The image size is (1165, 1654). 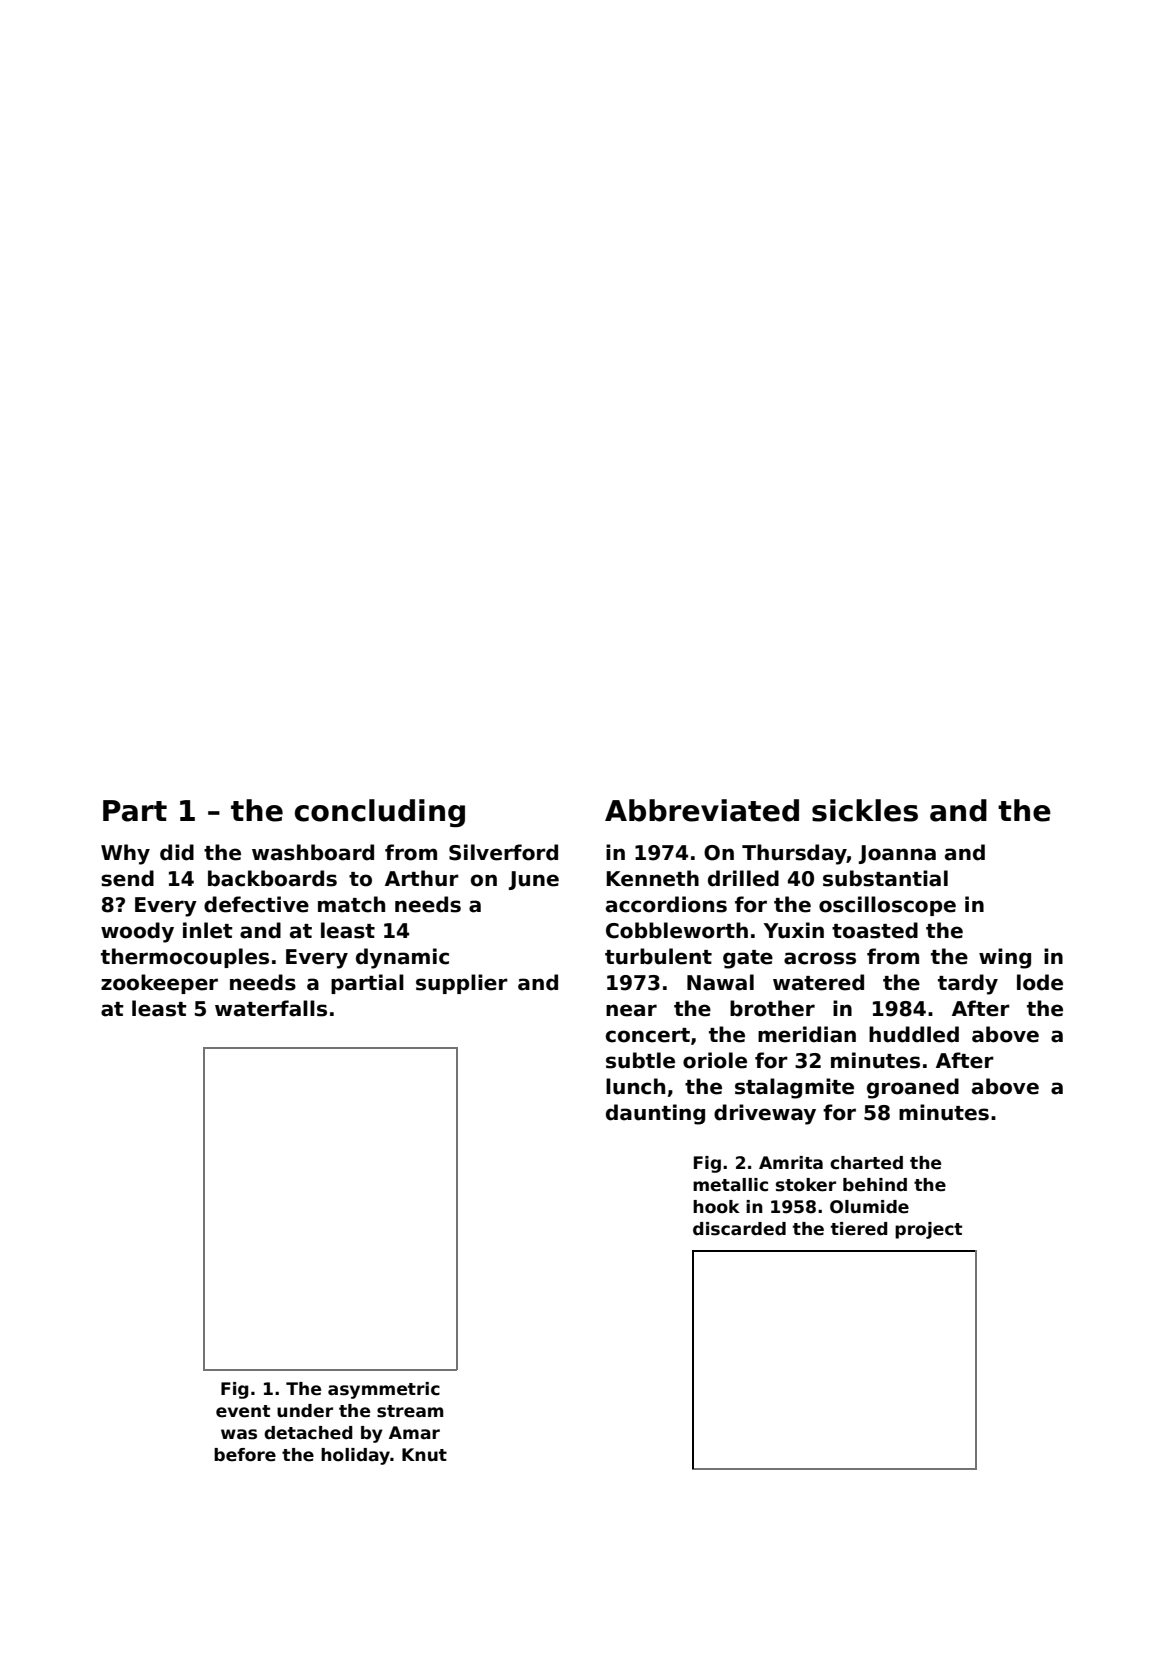 What do you see at coordinates (424, 1455) in the screenshot?
I see `Knut` at bounding box center [424, 1455].
